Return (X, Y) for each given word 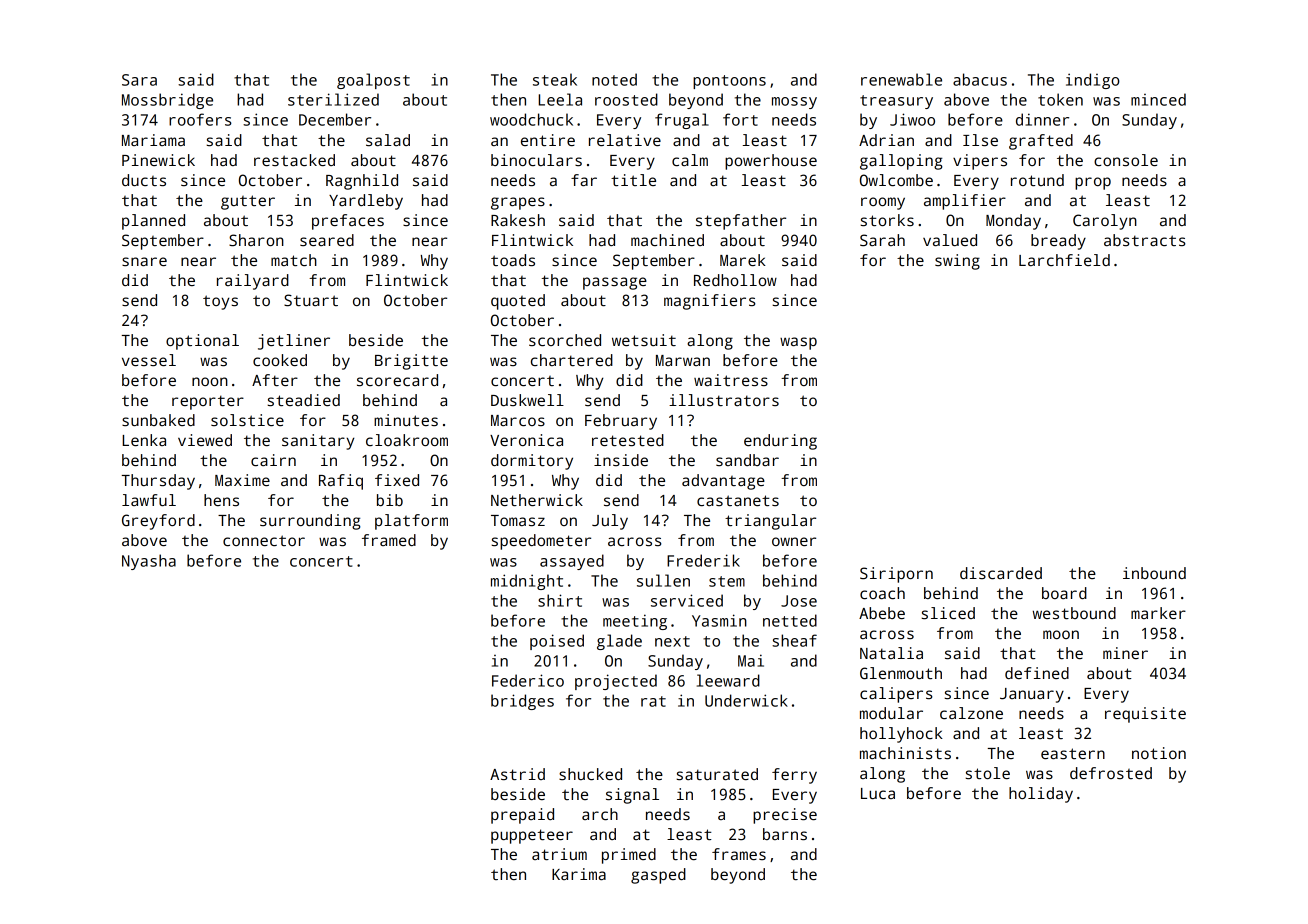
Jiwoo (912, 119)
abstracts (1145, 240)
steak (555, 79)
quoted (518, 302)
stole (987, 773)
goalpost (373, 81)
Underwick (746, 700)
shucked (590, 774)
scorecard (397, 380)
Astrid (517, 774)
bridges (522, 702)
